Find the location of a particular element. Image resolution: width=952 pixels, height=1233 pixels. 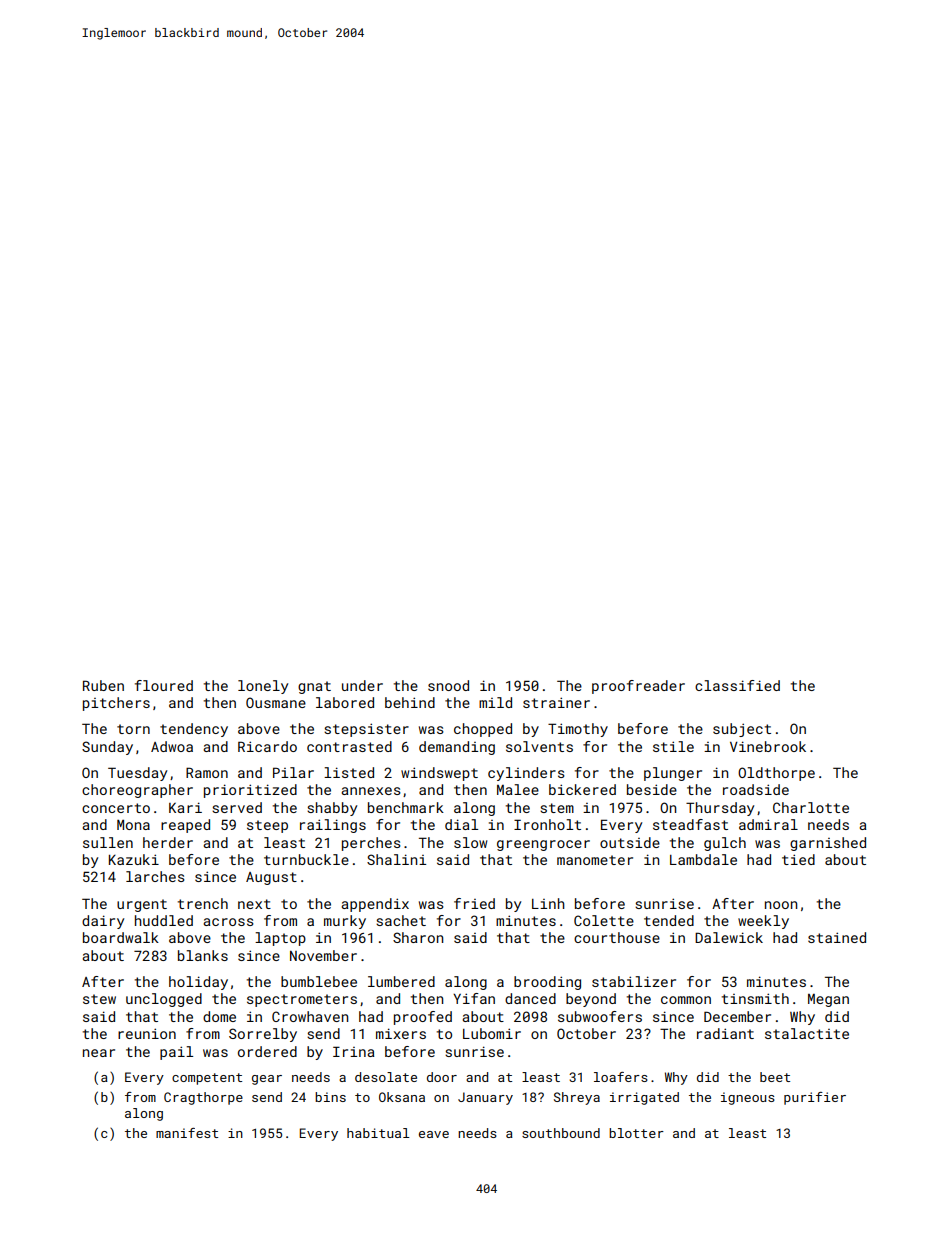

spectrometers is located at coordinates (302, 1000).
